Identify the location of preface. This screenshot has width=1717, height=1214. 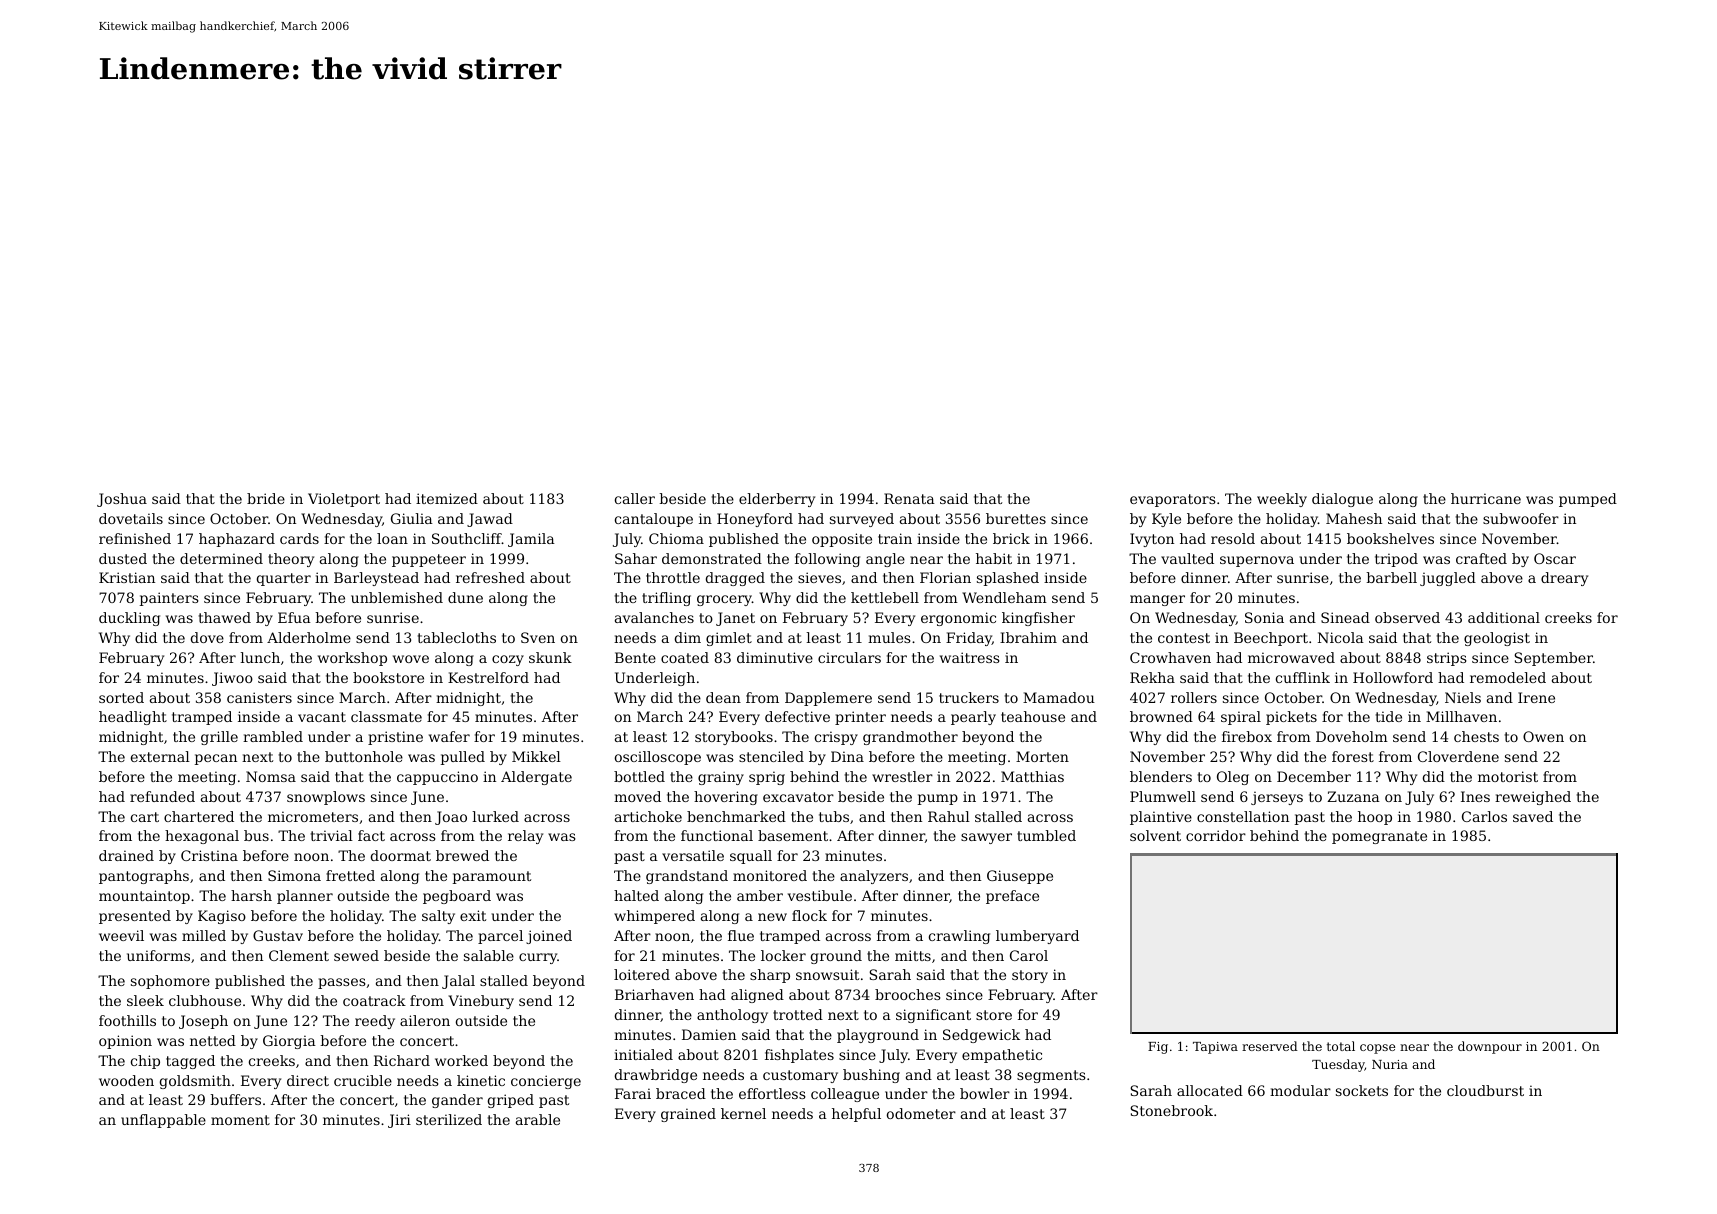
(1012, 897).
